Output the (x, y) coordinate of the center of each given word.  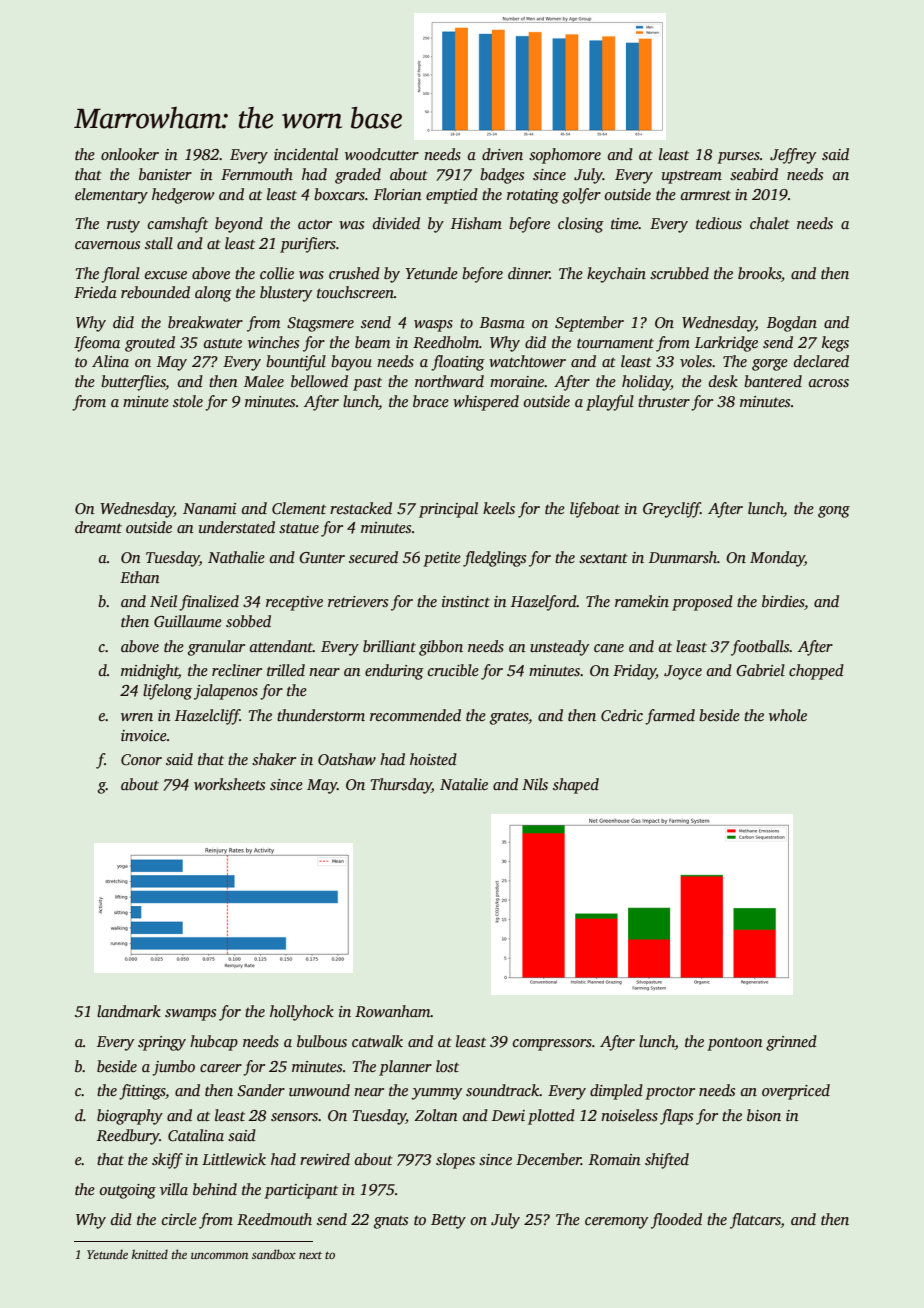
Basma (502, 322)
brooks (759, 273)
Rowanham (393, 1011)
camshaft (178, 225)
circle (179, 1219)
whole (788, 715)
